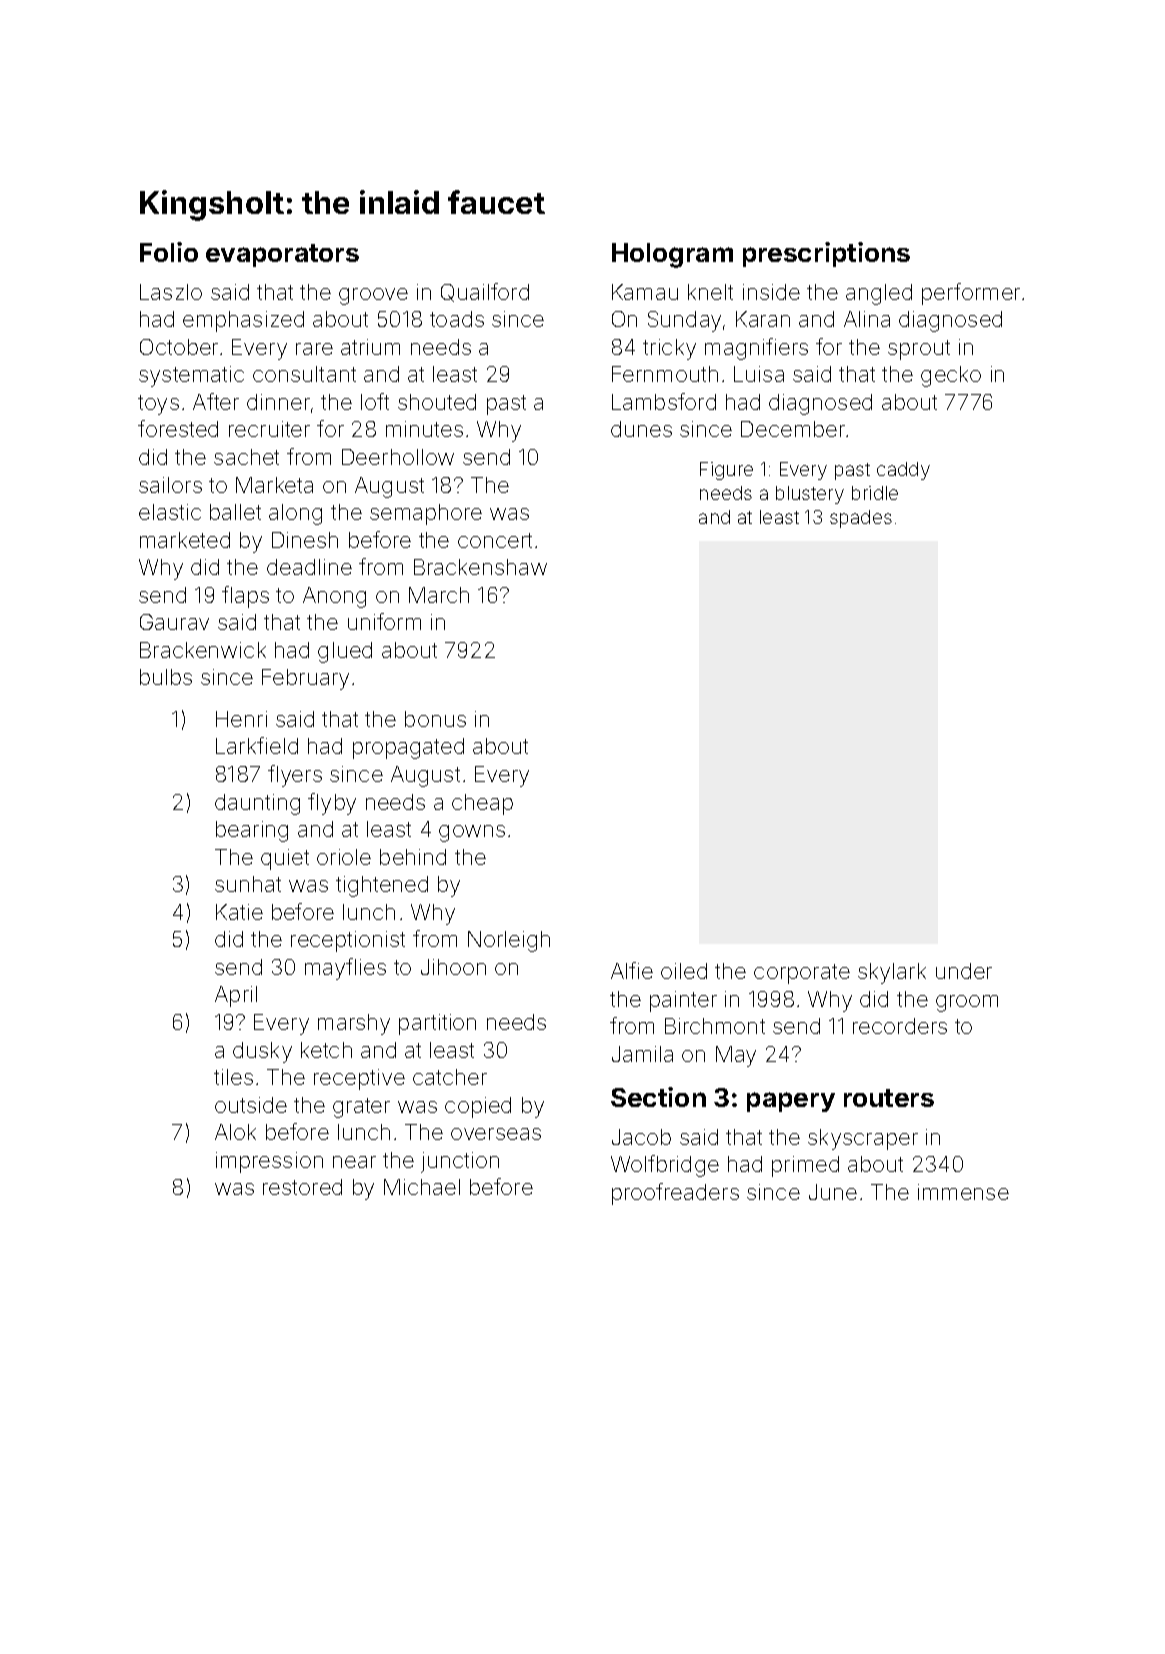  What do you see at coordinates (482, 804) in the page?
I see `cheap` at bounding box center [482, 804].
